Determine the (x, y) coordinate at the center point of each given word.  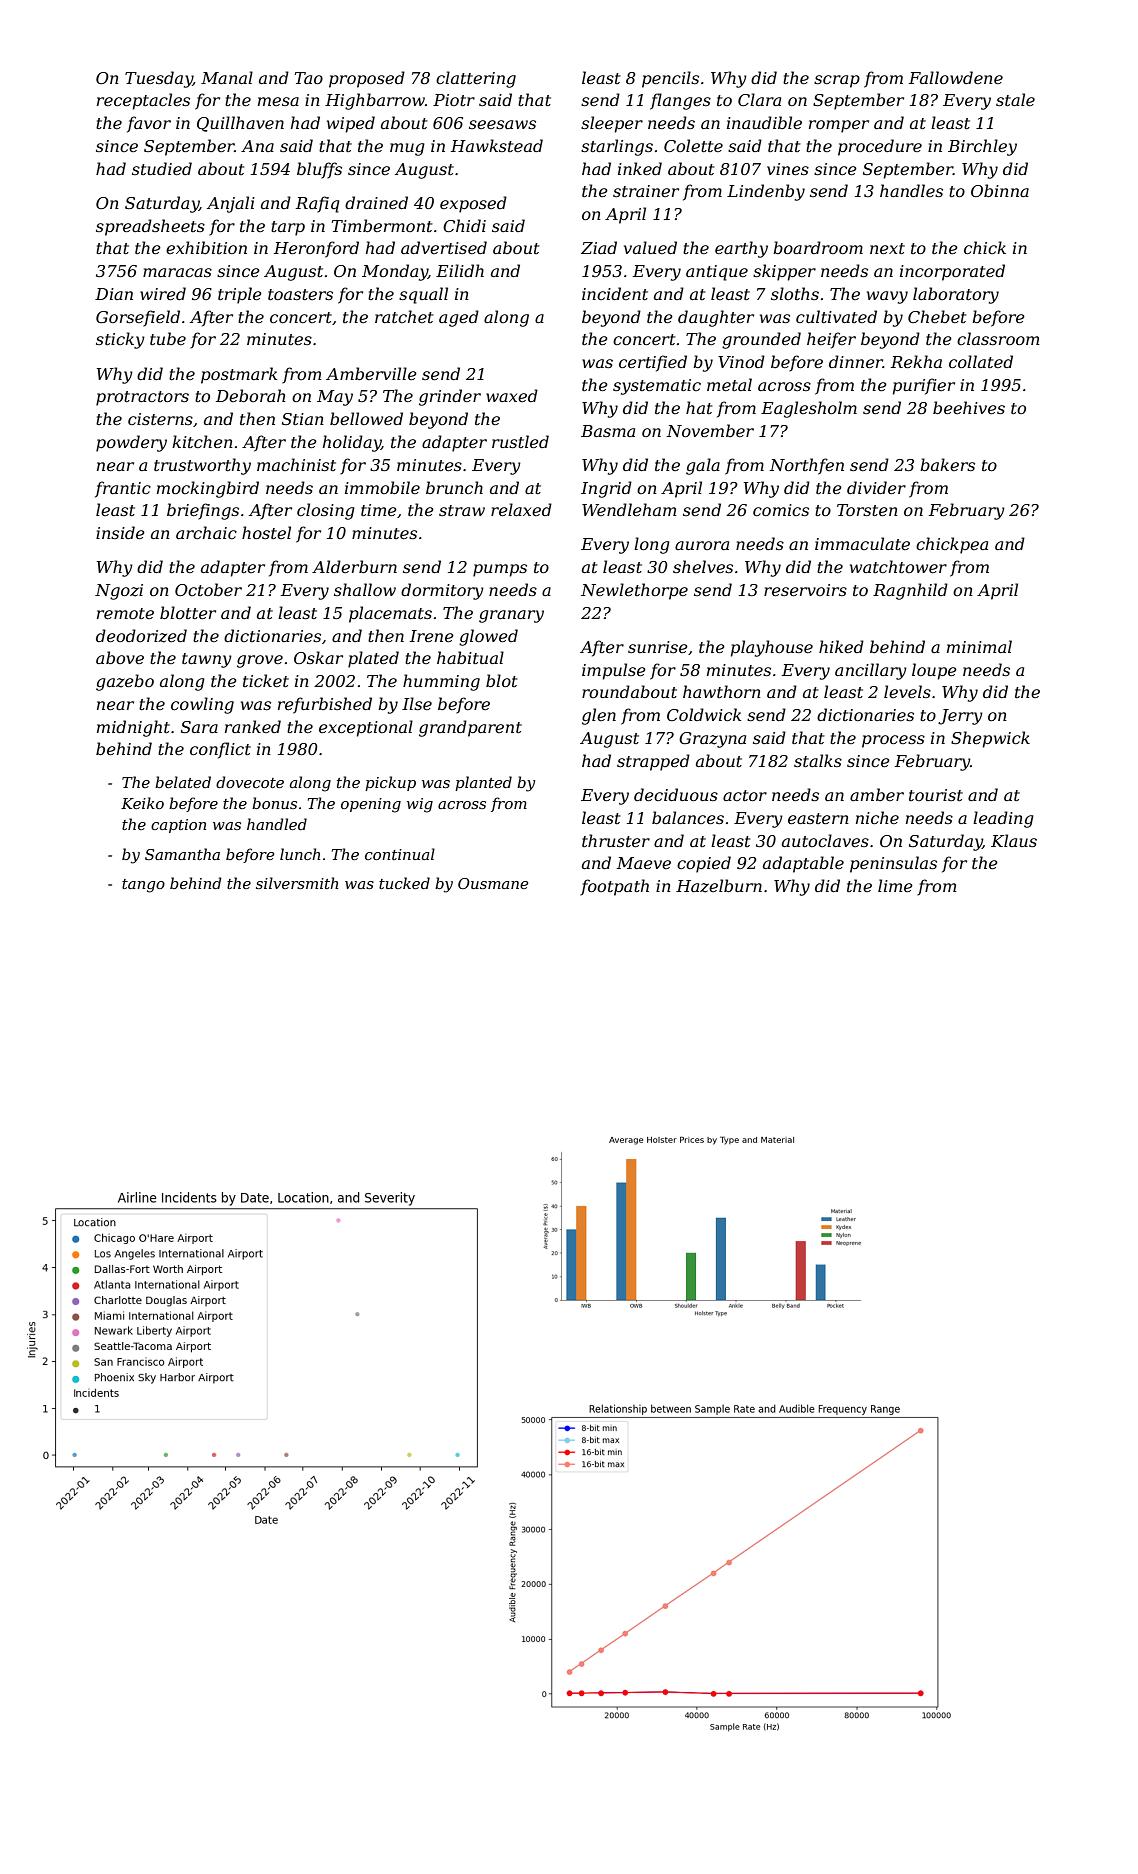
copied (704, 864)
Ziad (599, 247)
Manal (227, 77)
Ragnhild (910, 591)
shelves (703, 566)
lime (895, 885)
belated (183, 782)
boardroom (818, 247)
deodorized (141, 636)
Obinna (1000, 190)
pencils (670, 79)
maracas (177, 272)
